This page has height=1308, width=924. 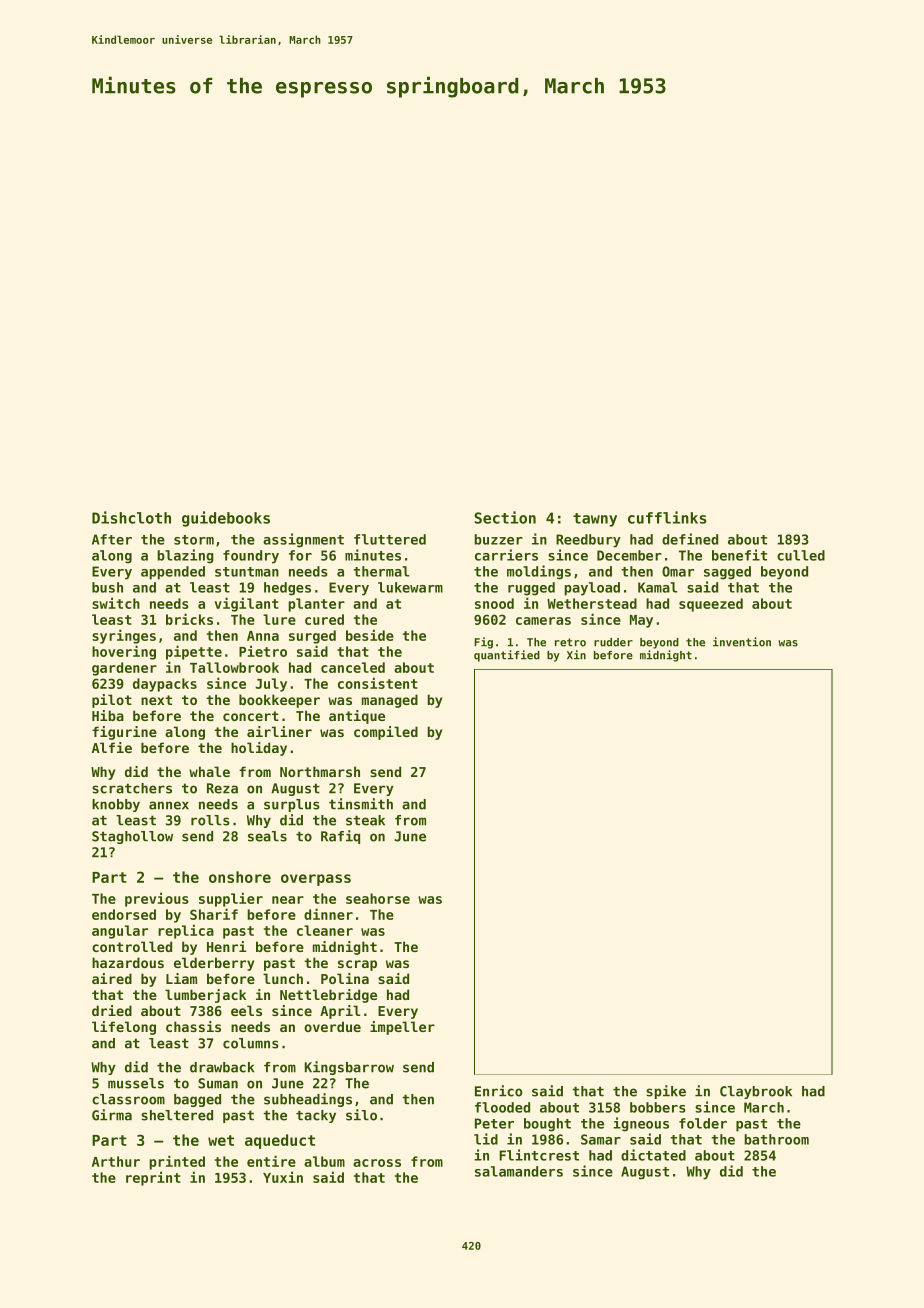 I want to click on entire, so click(x=271, y=1161).
